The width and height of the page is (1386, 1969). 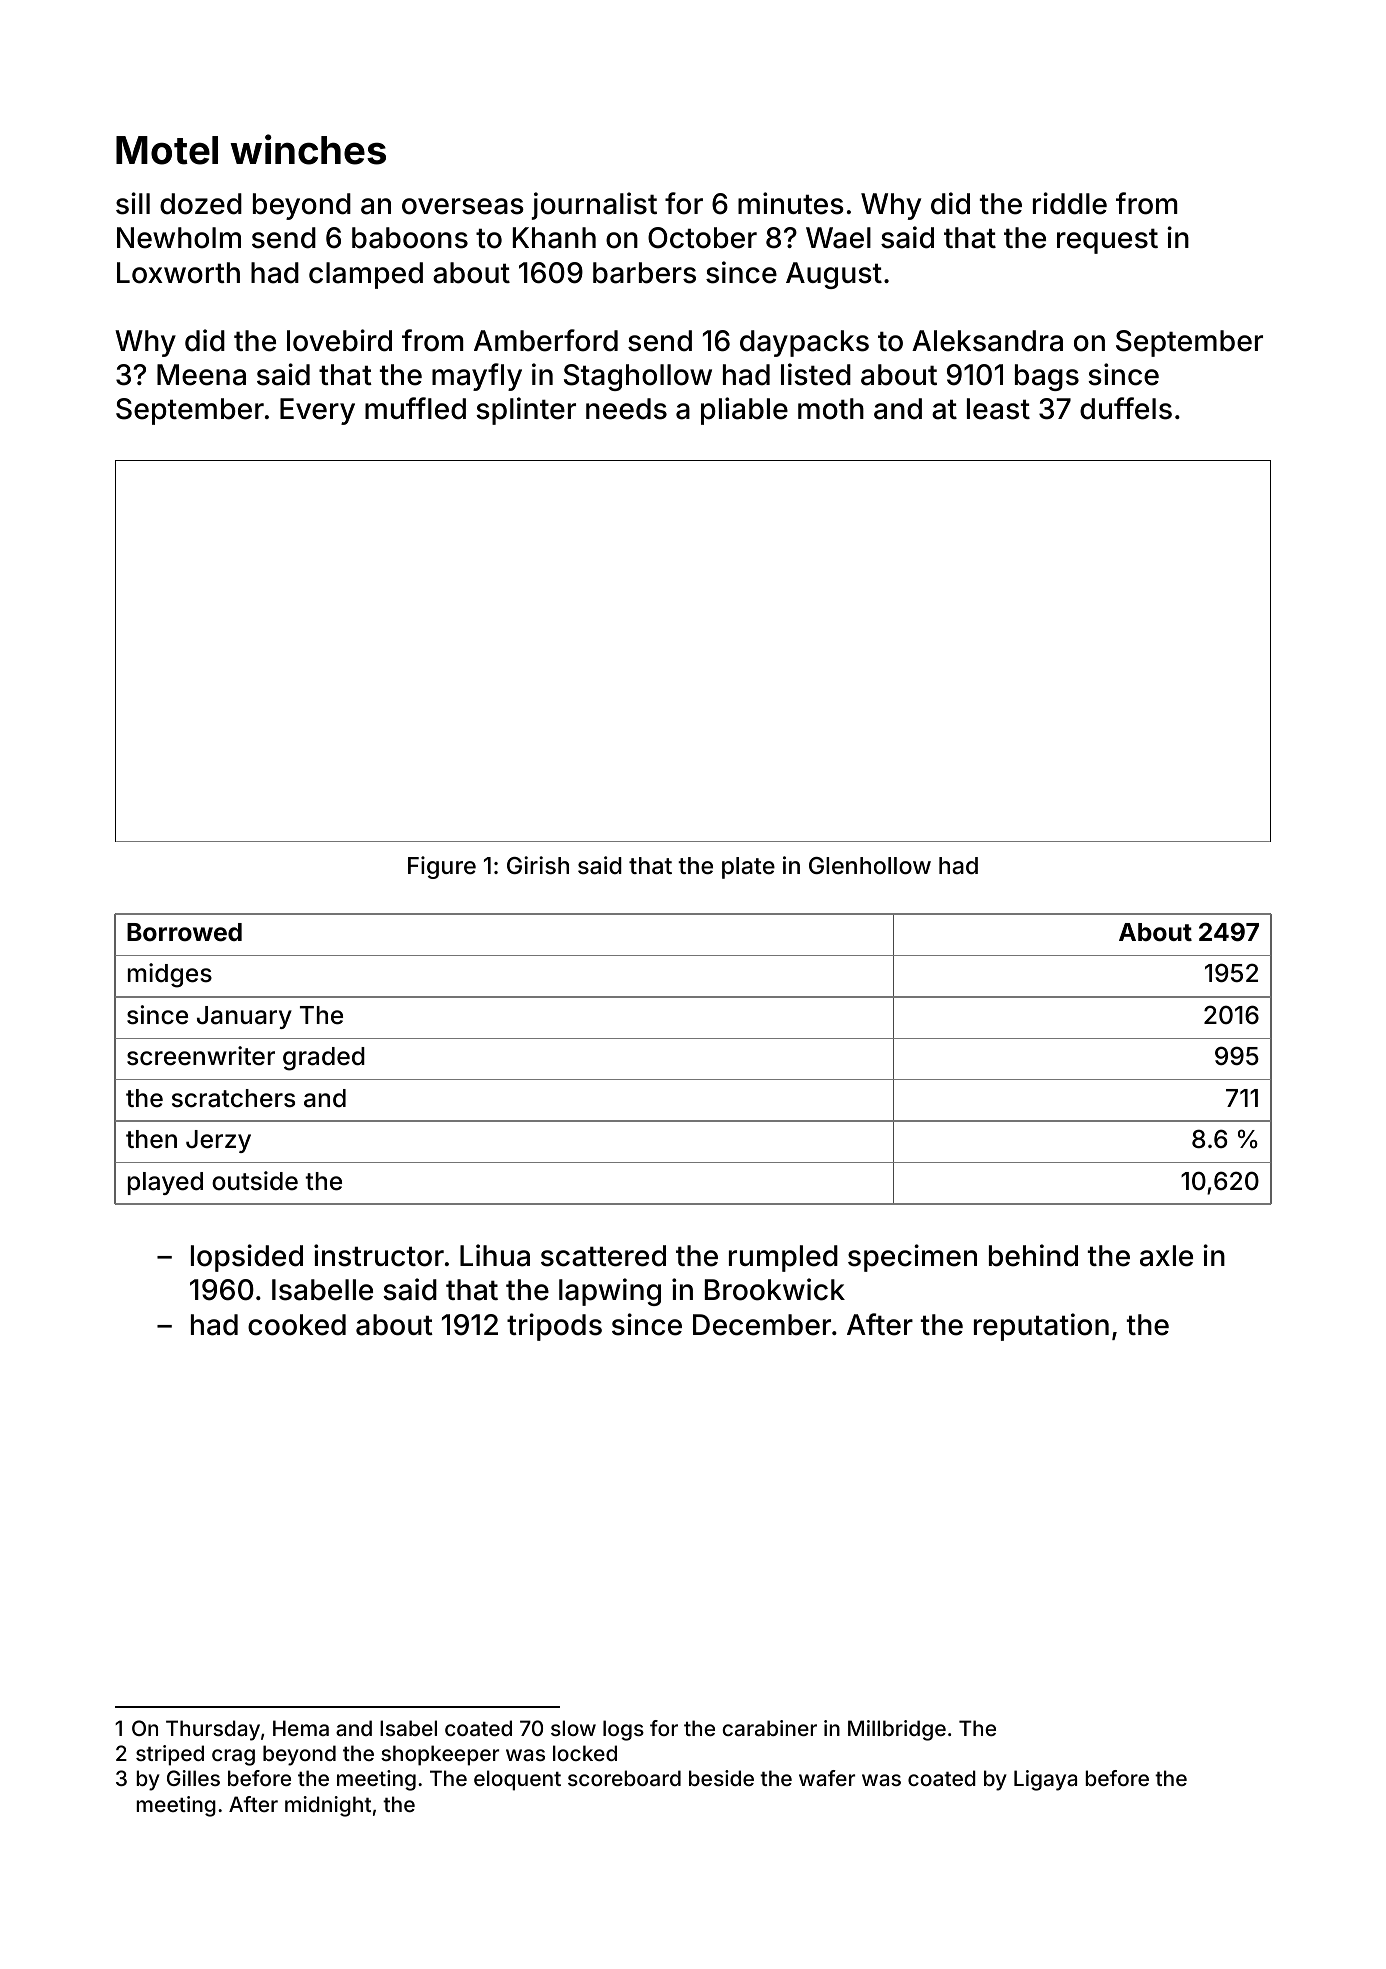 I want to click on needs, so click(x=626, y=409).
